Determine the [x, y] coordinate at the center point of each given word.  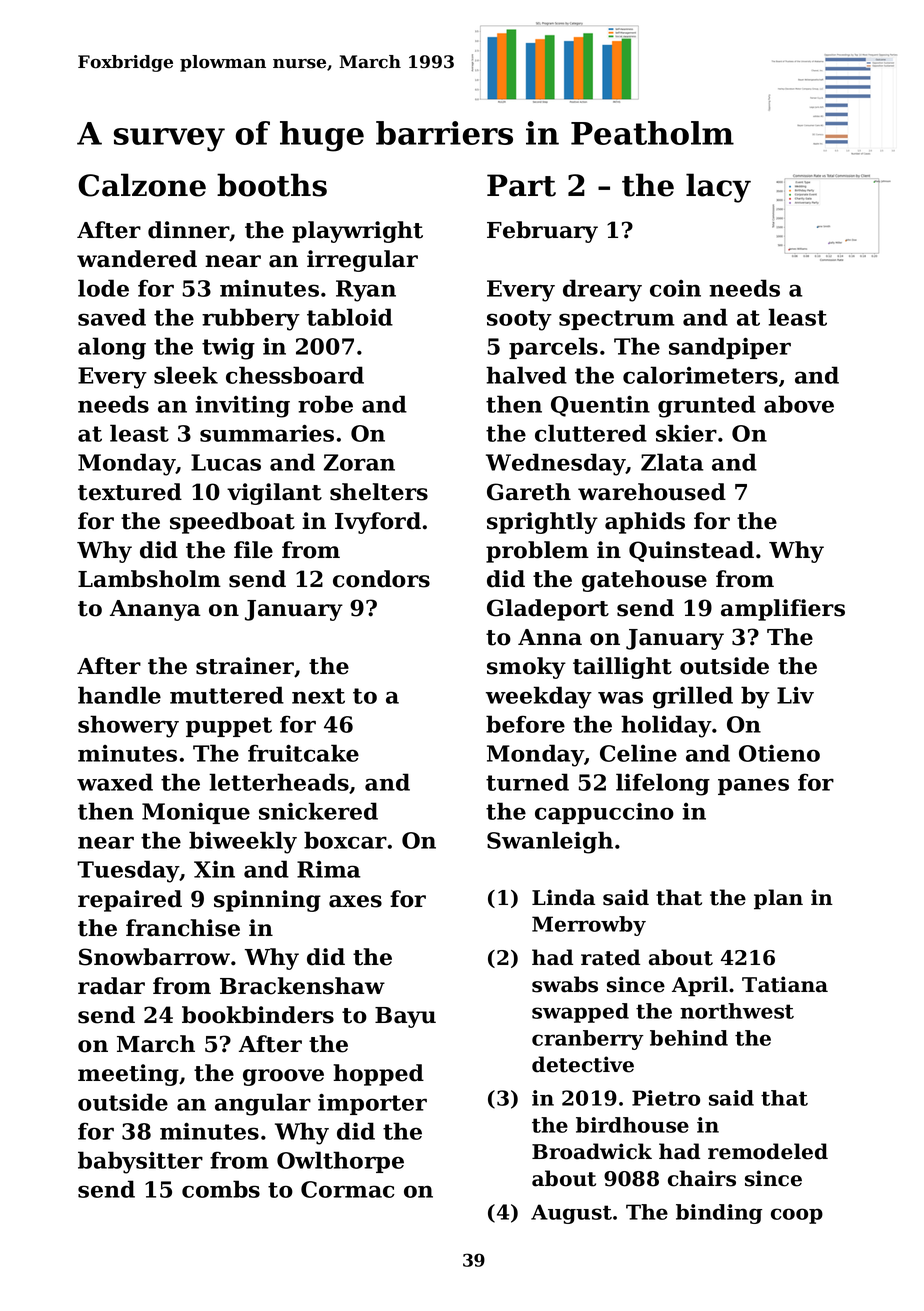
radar [111, 986]
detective [583, 1064]
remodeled [768, 1151]
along [112, 348]
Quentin [600, 406]
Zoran [359, 462]
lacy [718, 188]
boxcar [345, 840]
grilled [693, 697]
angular [263, 1104]
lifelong [663, 784]
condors [381, 579]
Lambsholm [149, 579]
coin [675, 288]
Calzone [142, 185]
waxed [115, 782]
